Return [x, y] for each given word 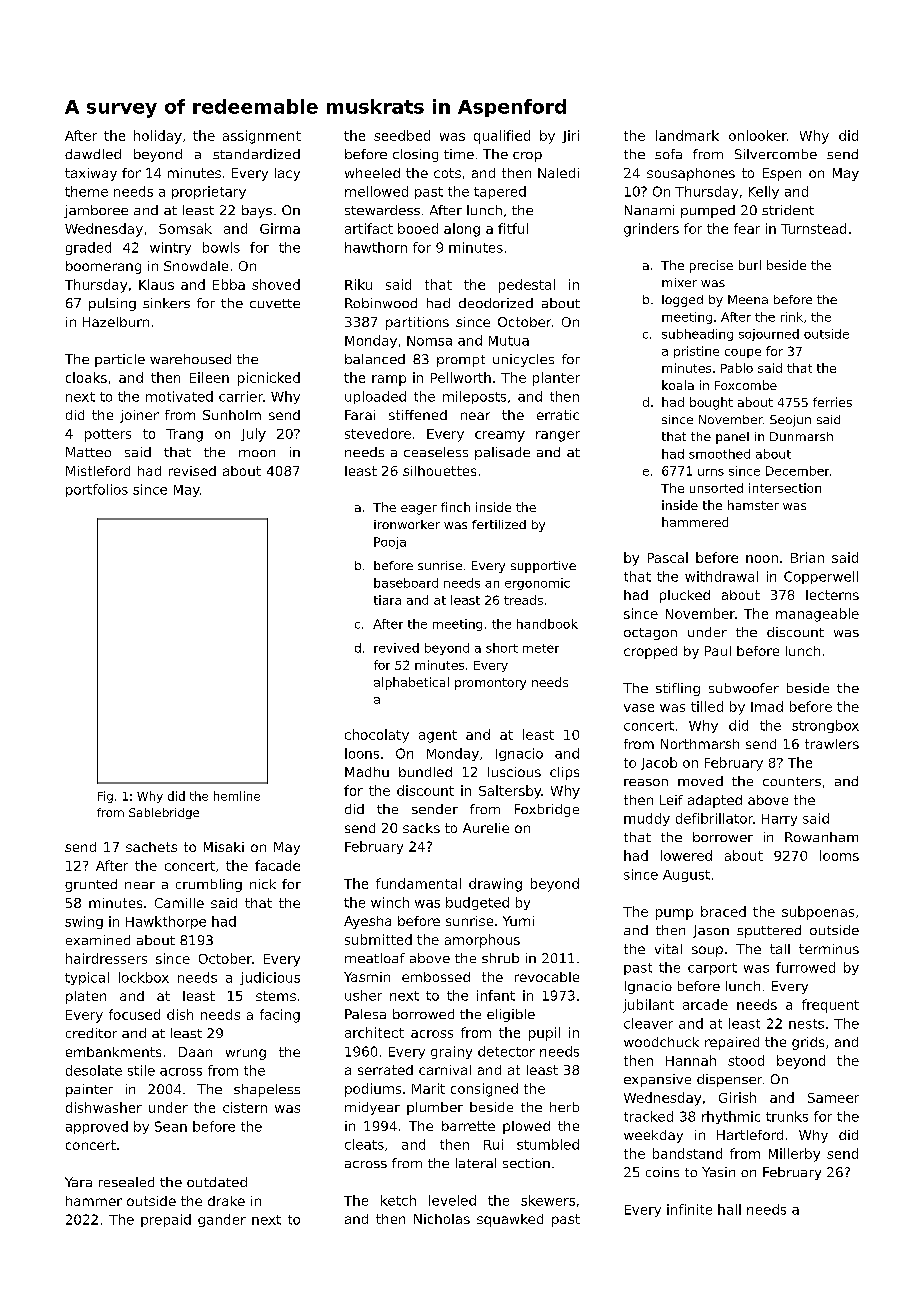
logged [682, 301]
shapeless [267, 1090]
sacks [421, 828]
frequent [830, 1006]
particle [120, 360]
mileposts [474, 397]
